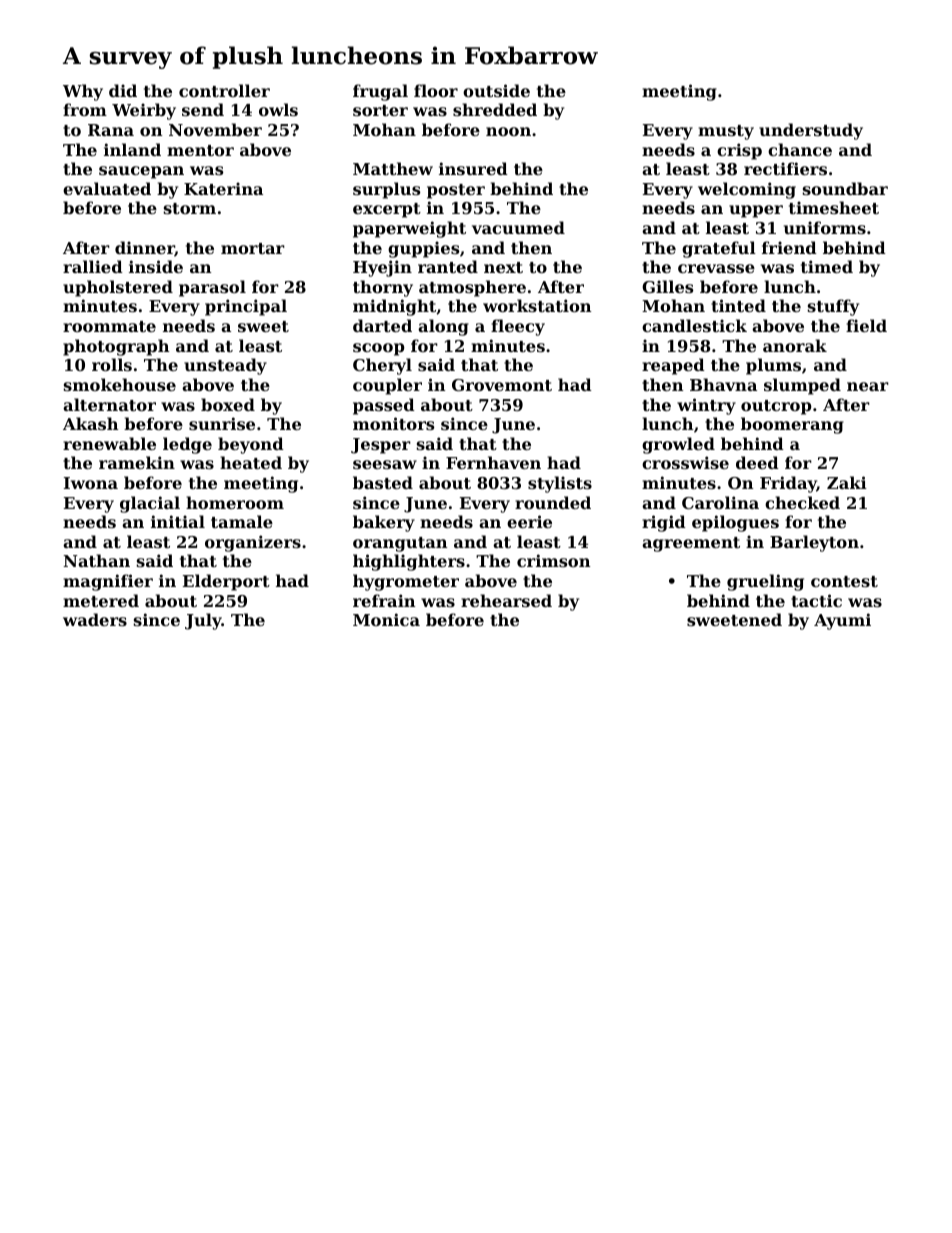 Image resolution: width=952 pixels, height=1233 pixels. Describe the element at coordinates (203, 621) in the screenshot. I see `July` at that location.
